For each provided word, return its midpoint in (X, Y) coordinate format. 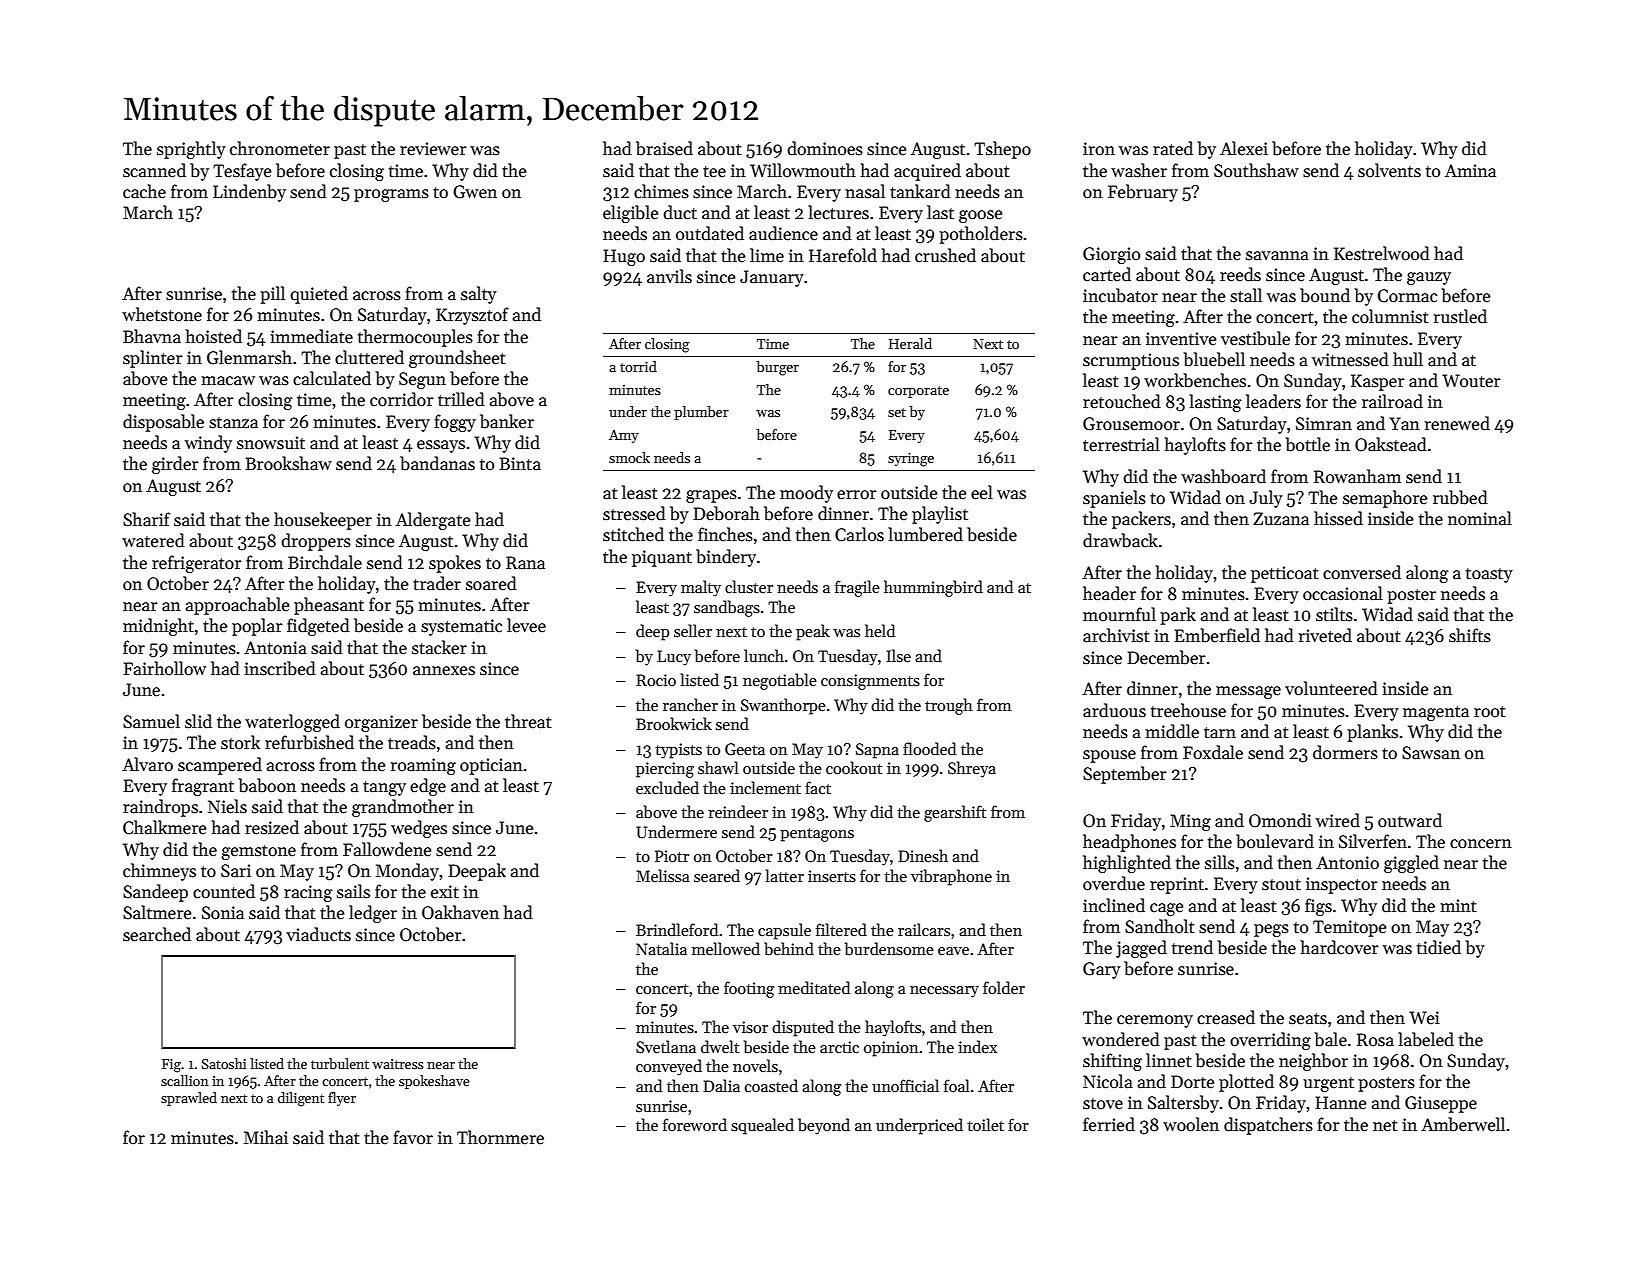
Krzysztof (472, 316)
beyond (824, 1126)
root (1490, 712)
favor (413, 1137)
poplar (257, 627)
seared (717, 875)
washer (1139, 170)
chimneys (159, 872)
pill (272, 295)
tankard (920, 191)
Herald (910, 343)
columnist (1390, 316)
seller (693, 630)
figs (1318, 907)
